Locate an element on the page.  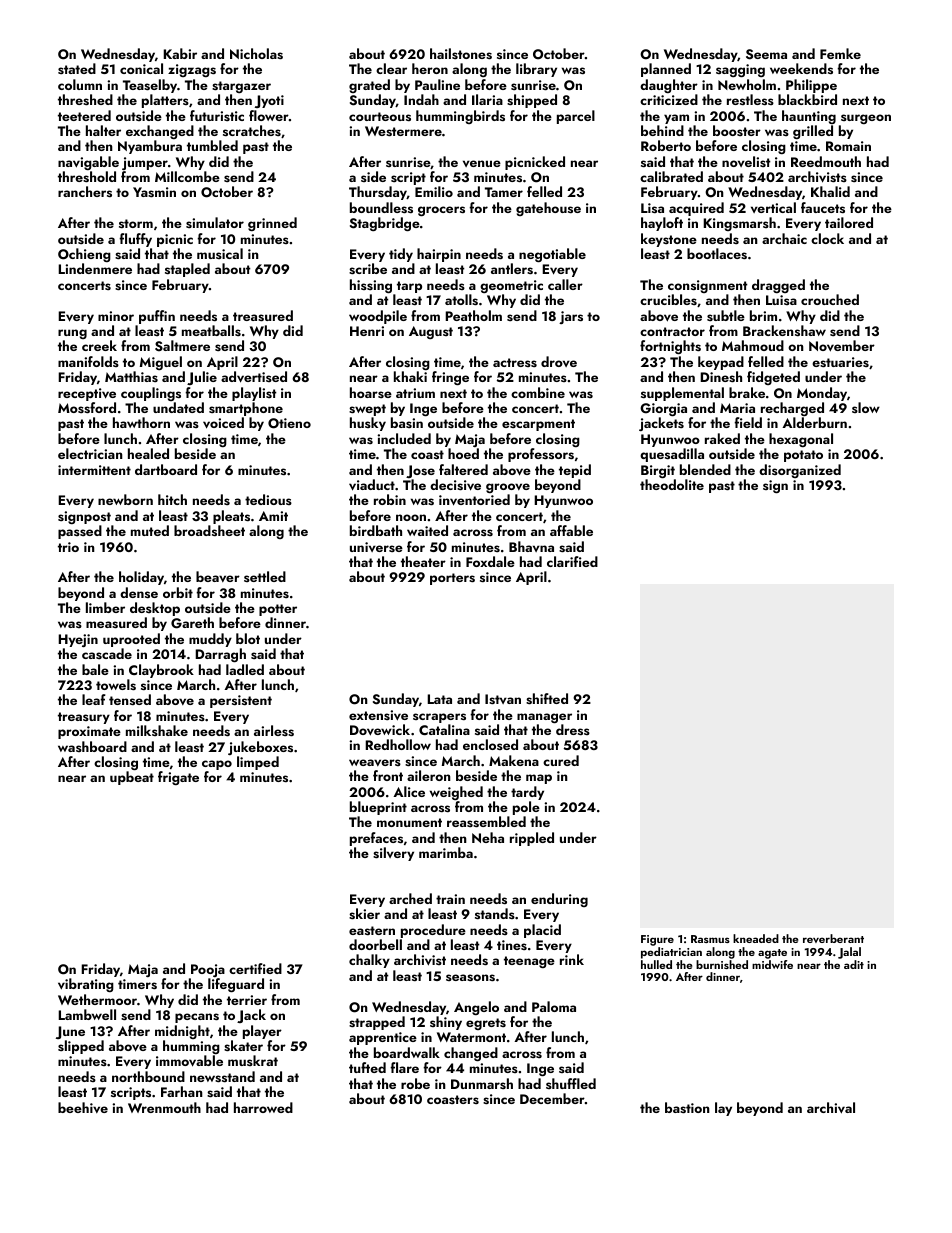
hairpin is located at coordinates (439, 255).
